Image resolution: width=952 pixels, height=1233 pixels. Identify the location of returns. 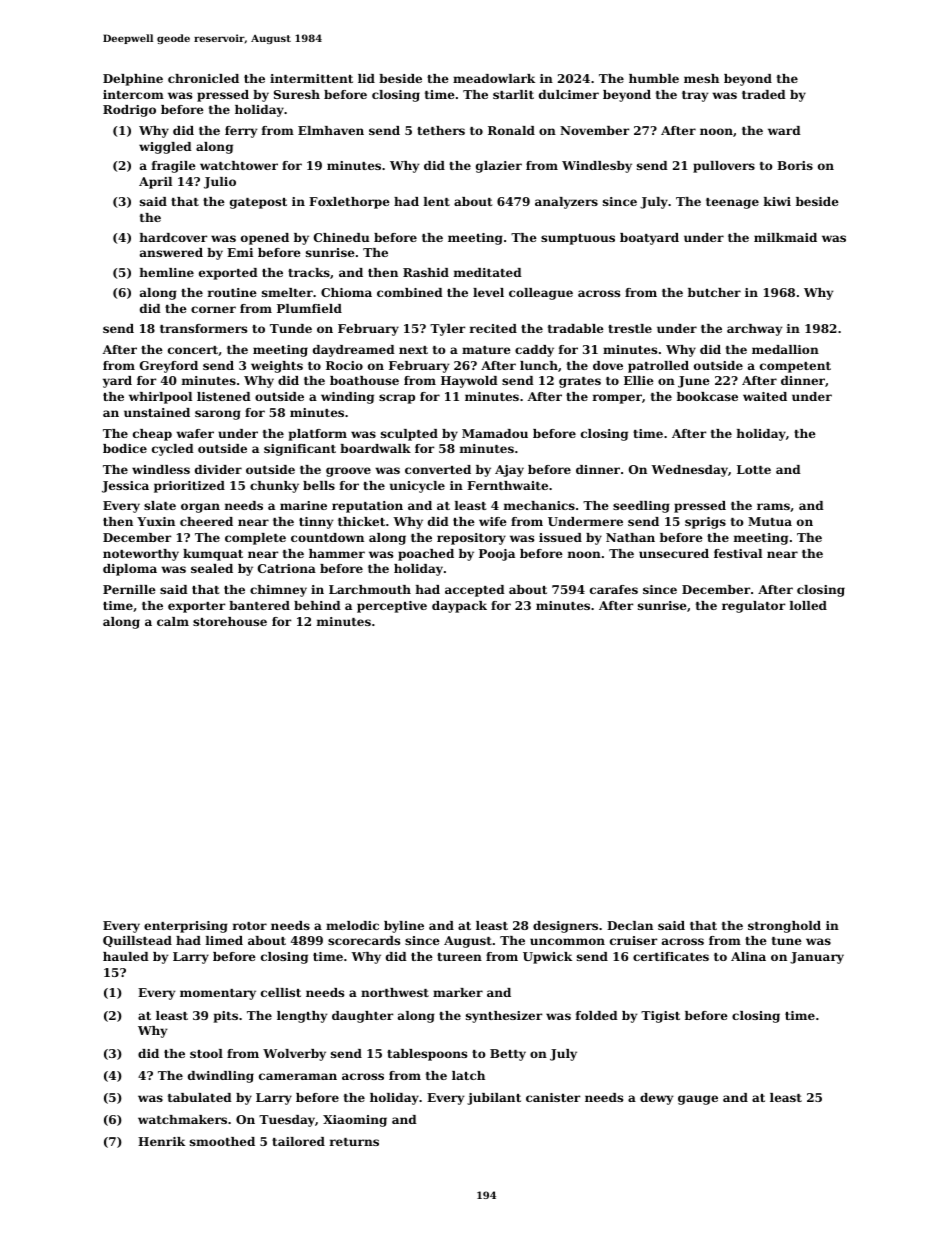
(354, 1142).
